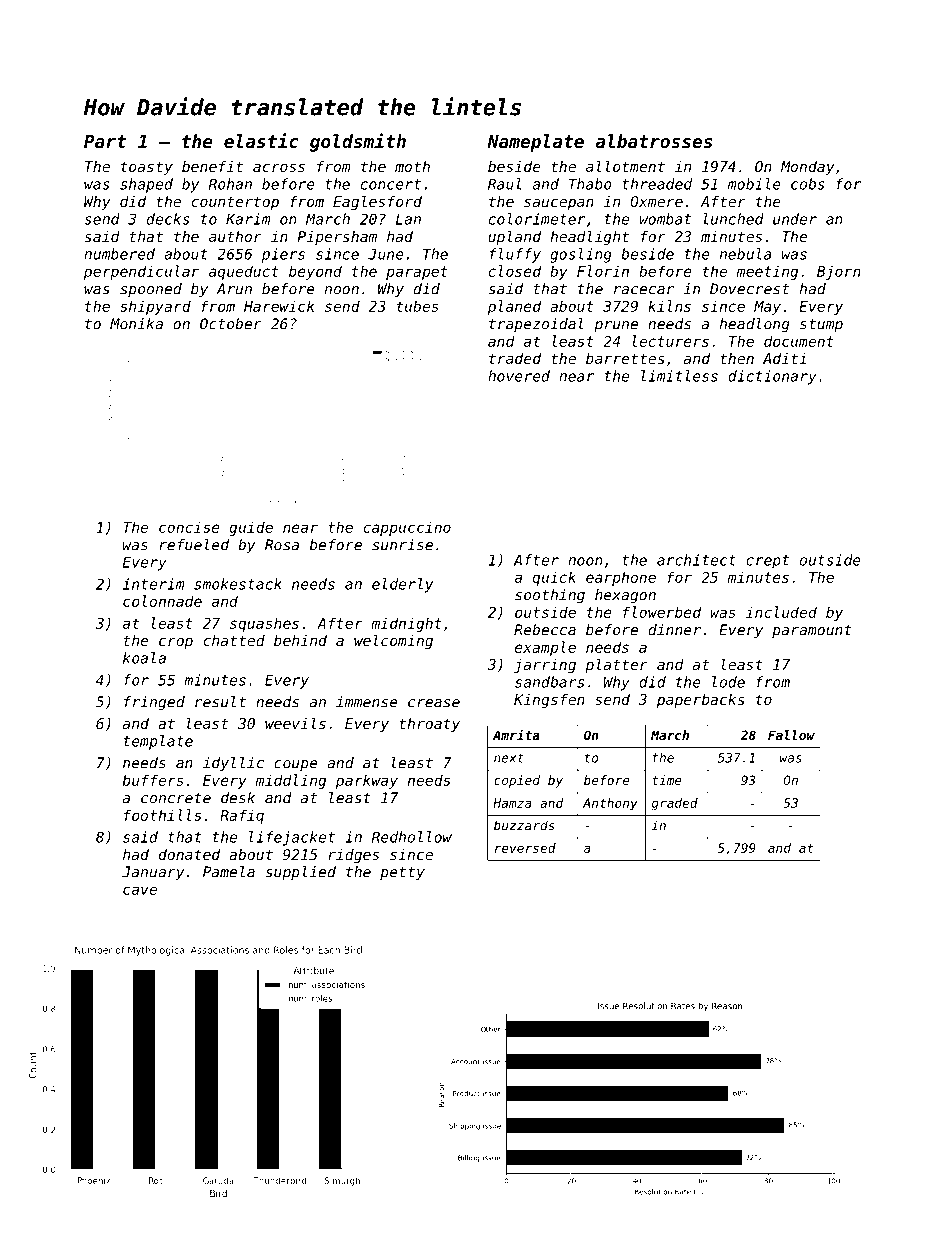 Image resolution: width=952 pixels, height=1233 pixels. Describe the element at coordinates (105, 141) in the document. I see `Part` at that location.
